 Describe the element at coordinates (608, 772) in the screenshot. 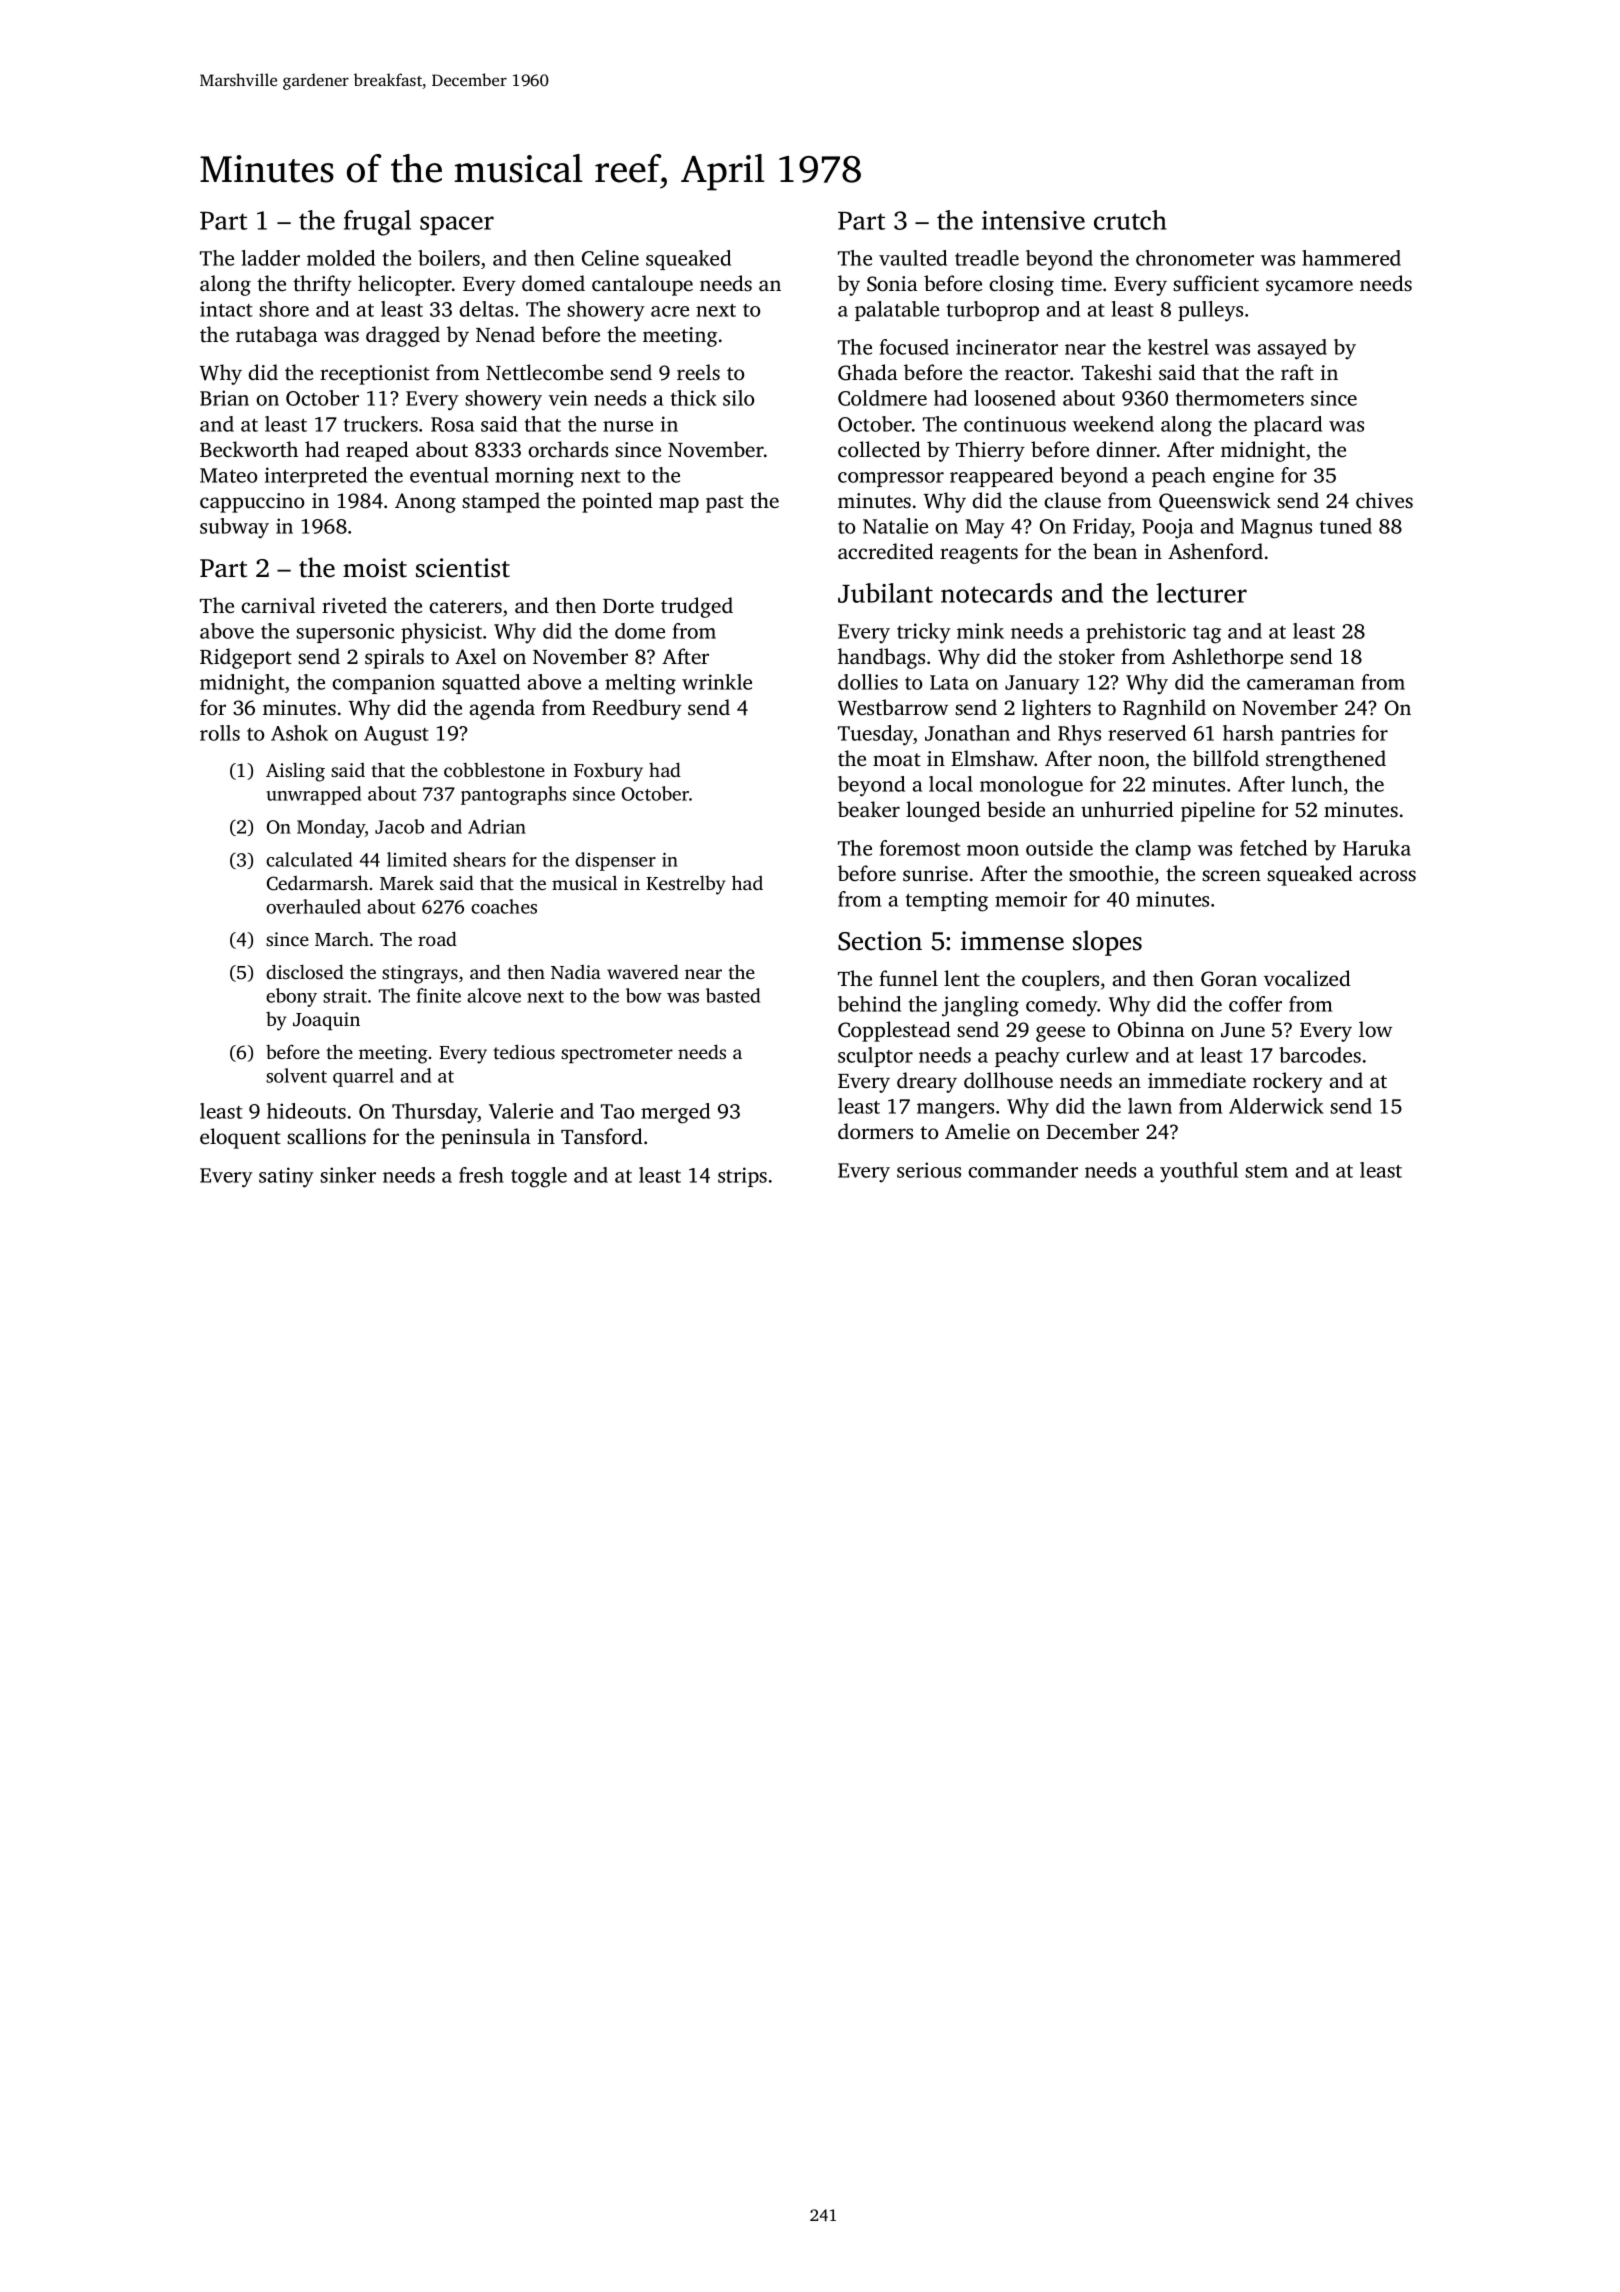

I see `Foxbury` at that location.
